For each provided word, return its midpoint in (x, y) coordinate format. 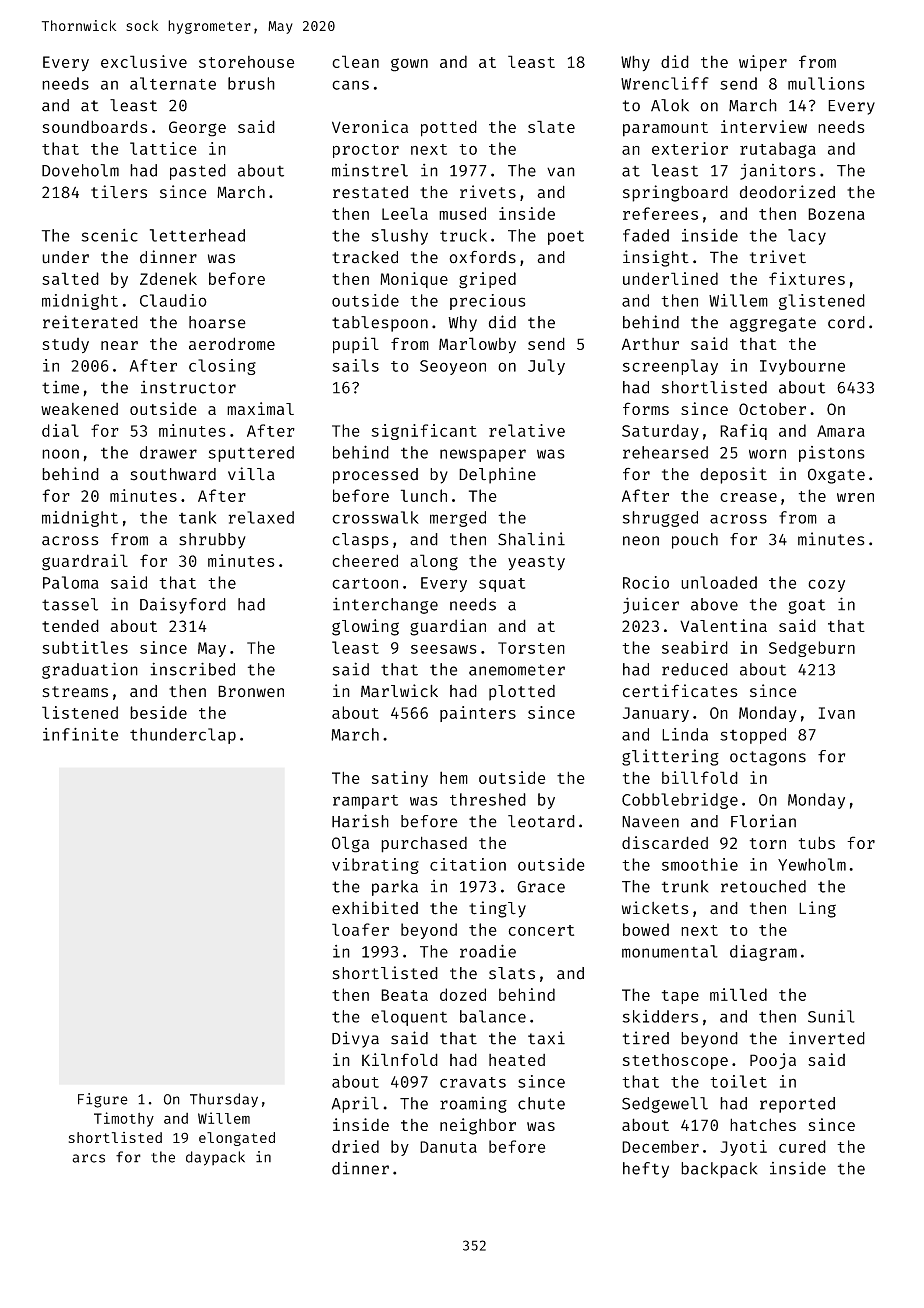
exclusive (144, 61)
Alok (670, 105)
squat (502, 585)
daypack (215, 1158)
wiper (763, 63)
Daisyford (183, 605)
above (714, 604)
